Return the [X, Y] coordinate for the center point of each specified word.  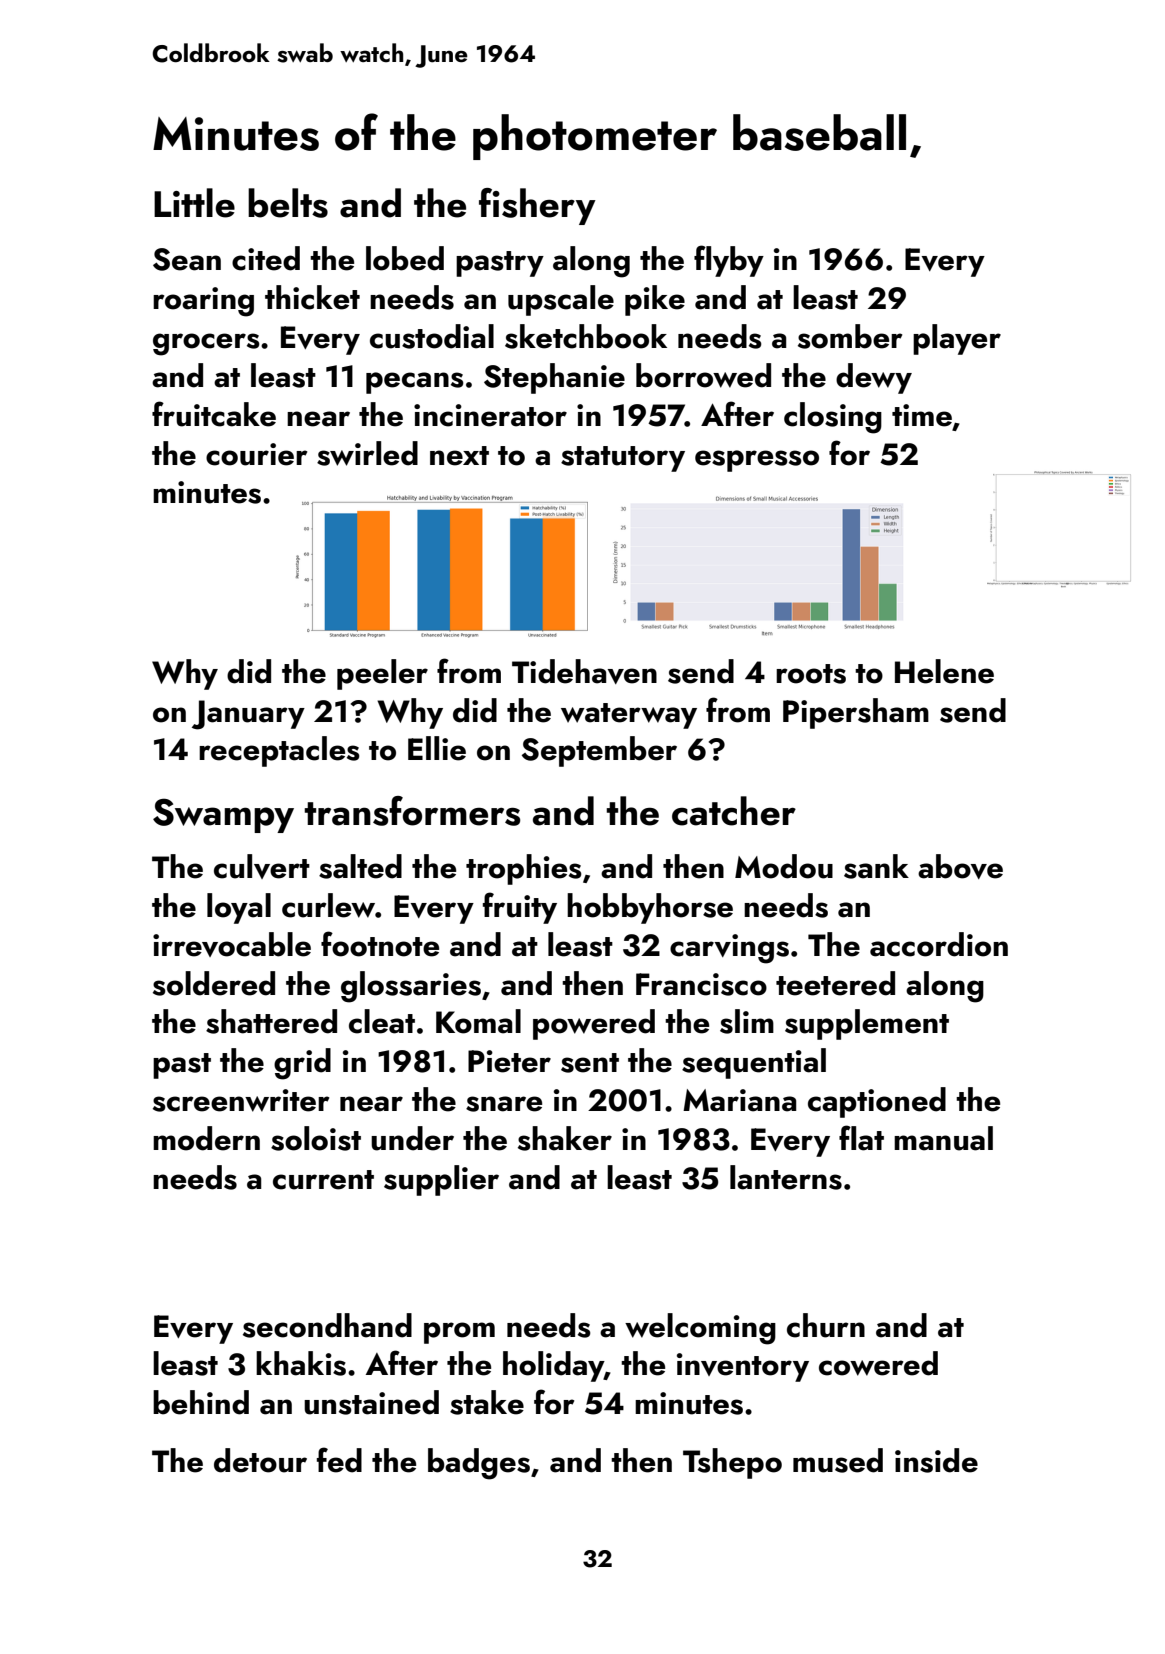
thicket [312, 297]
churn [826, 1325]
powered [594, 1024]
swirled [367, 453]
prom [459, 1333]
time [922, 415]
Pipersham [856, 713]
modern [206, 1138]
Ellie [437, 748]
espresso [757, 461]
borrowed [703, 375]
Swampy [223, 815]
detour [260, 1460]
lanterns [786, 1177]
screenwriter [241, 1100]
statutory [623, 459]
